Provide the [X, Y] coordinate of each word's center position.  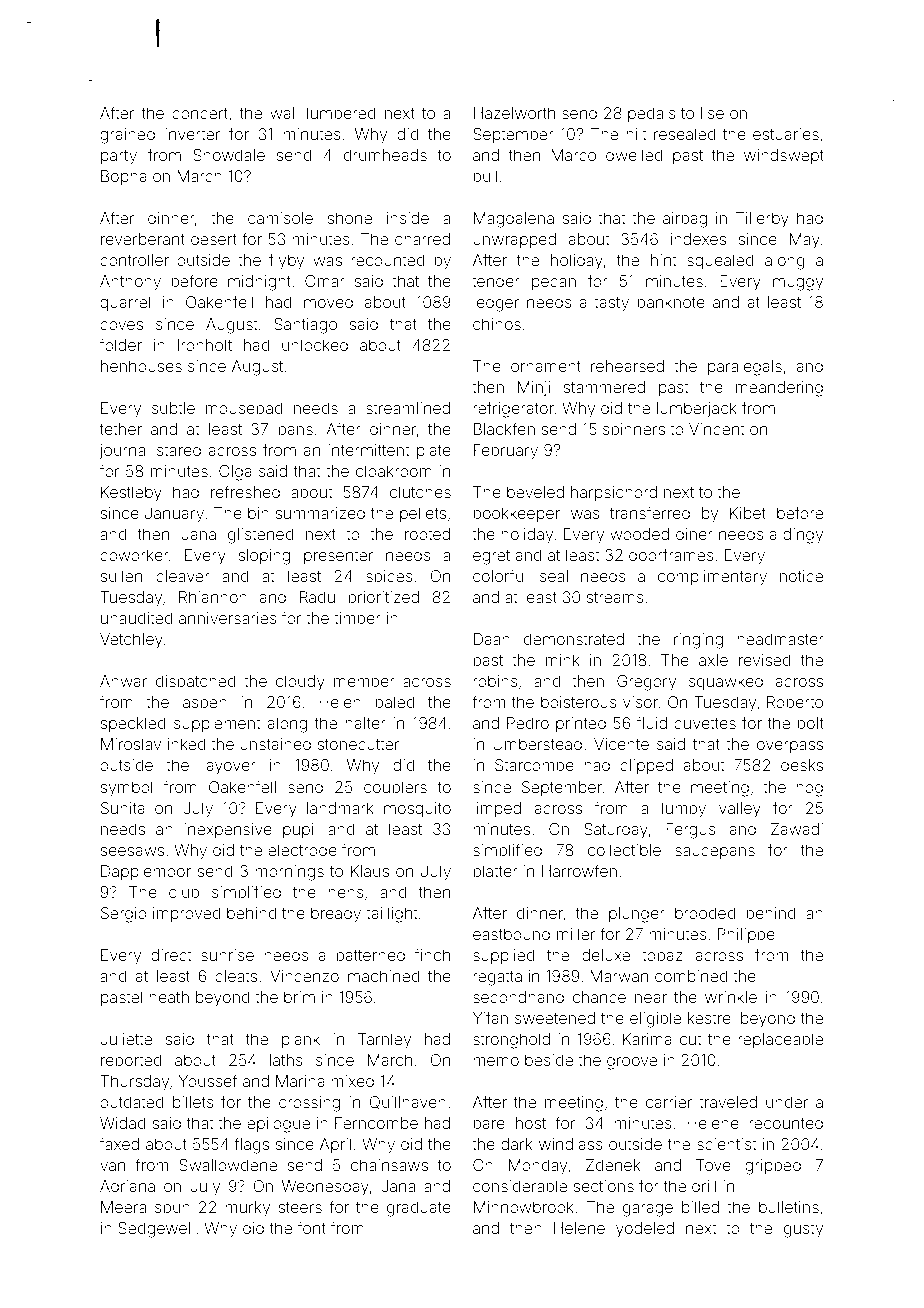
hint [663, 260]
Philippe [746, 935]
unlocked [315, 345]
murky [247, 1209]
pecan [554, 284]
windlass [571, 1144]
